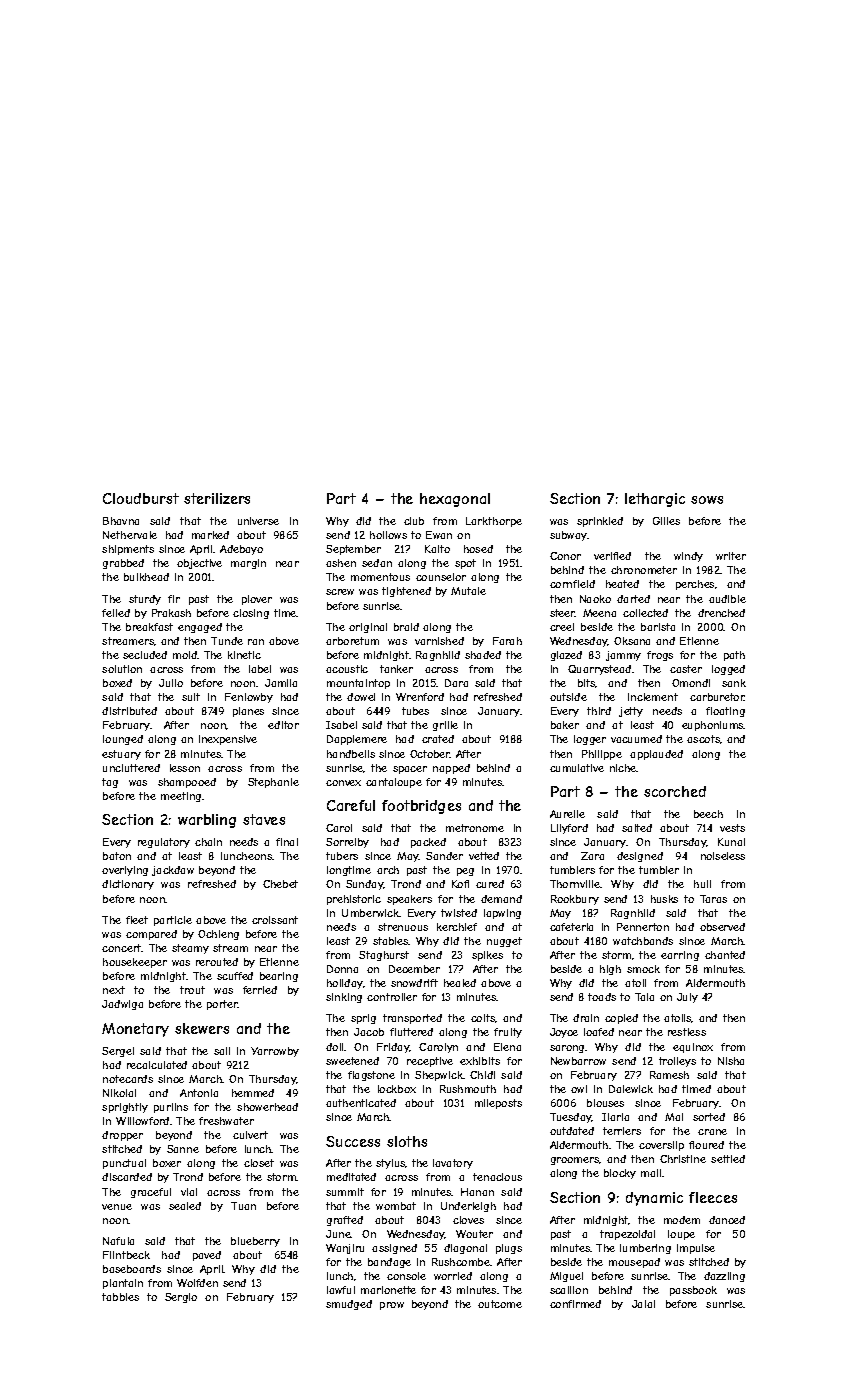 The width and height of the document is (849, 1400). What do you see at coordinates (142, 1121) in the document?
I see `Willowford` at bounding box center [142, 1121].
